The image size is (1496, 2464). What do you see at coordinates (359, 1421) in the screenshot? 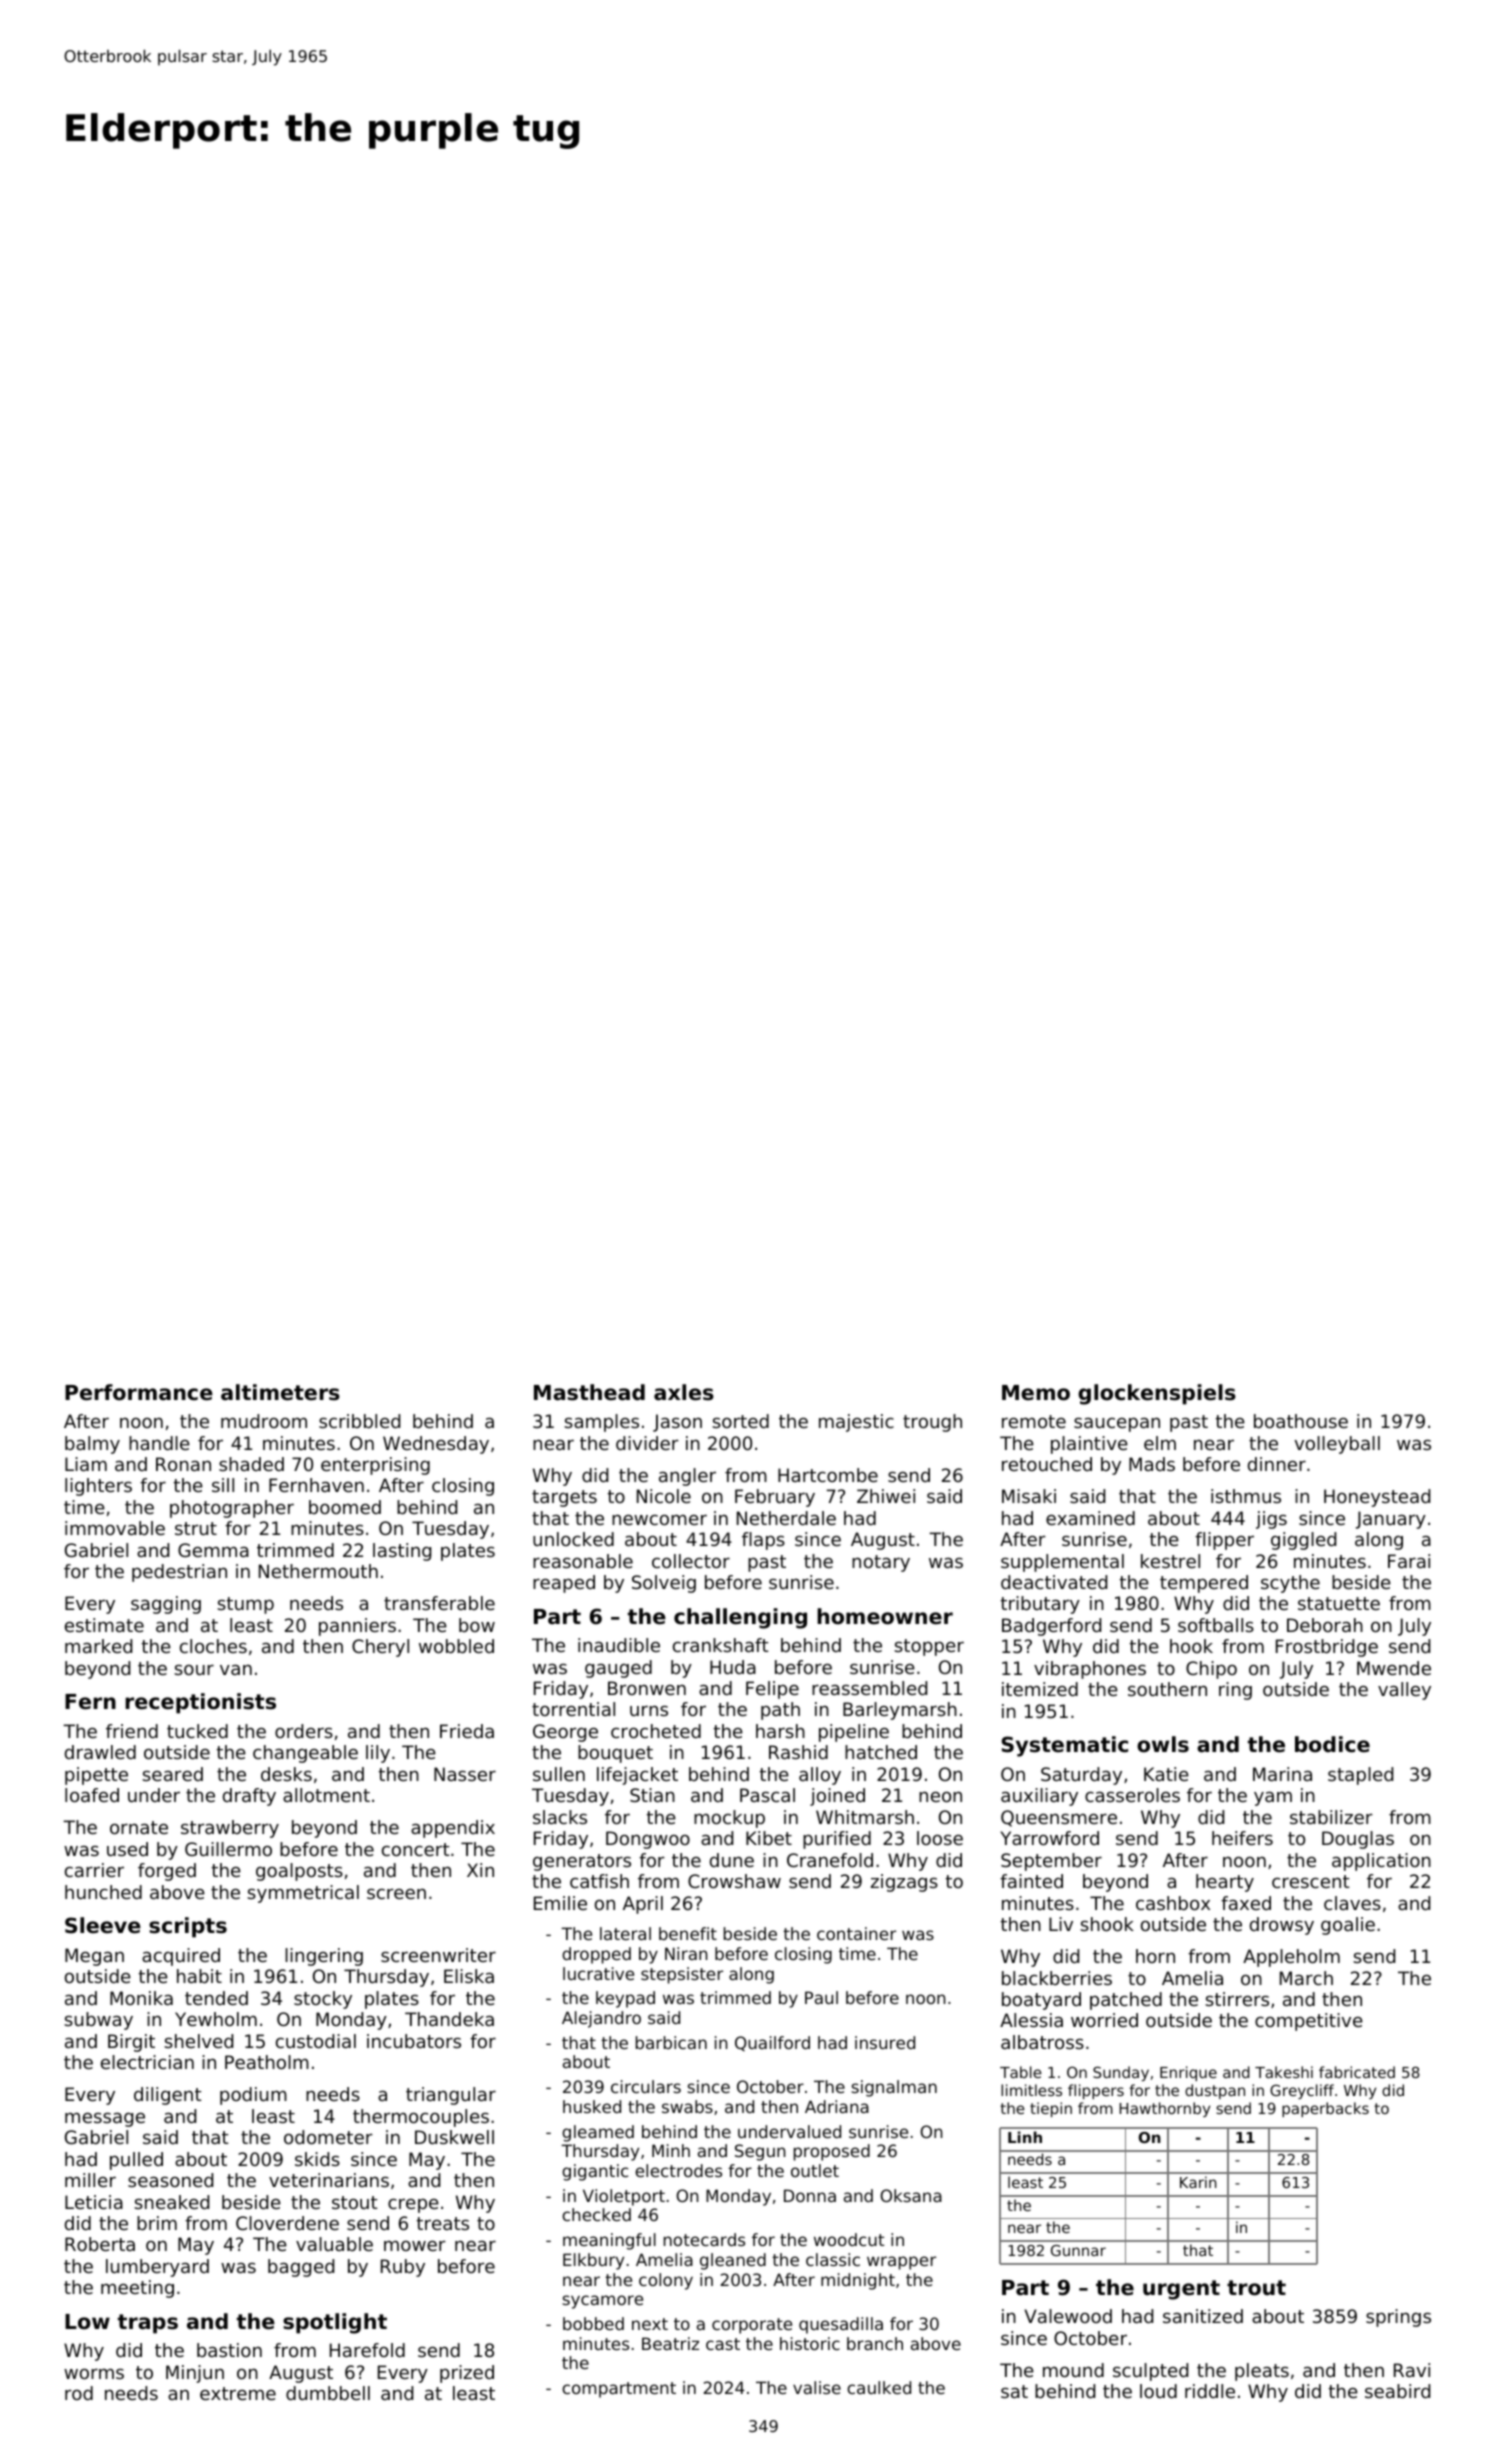
I see `scribbled` at bounding box center [359, 1421].
